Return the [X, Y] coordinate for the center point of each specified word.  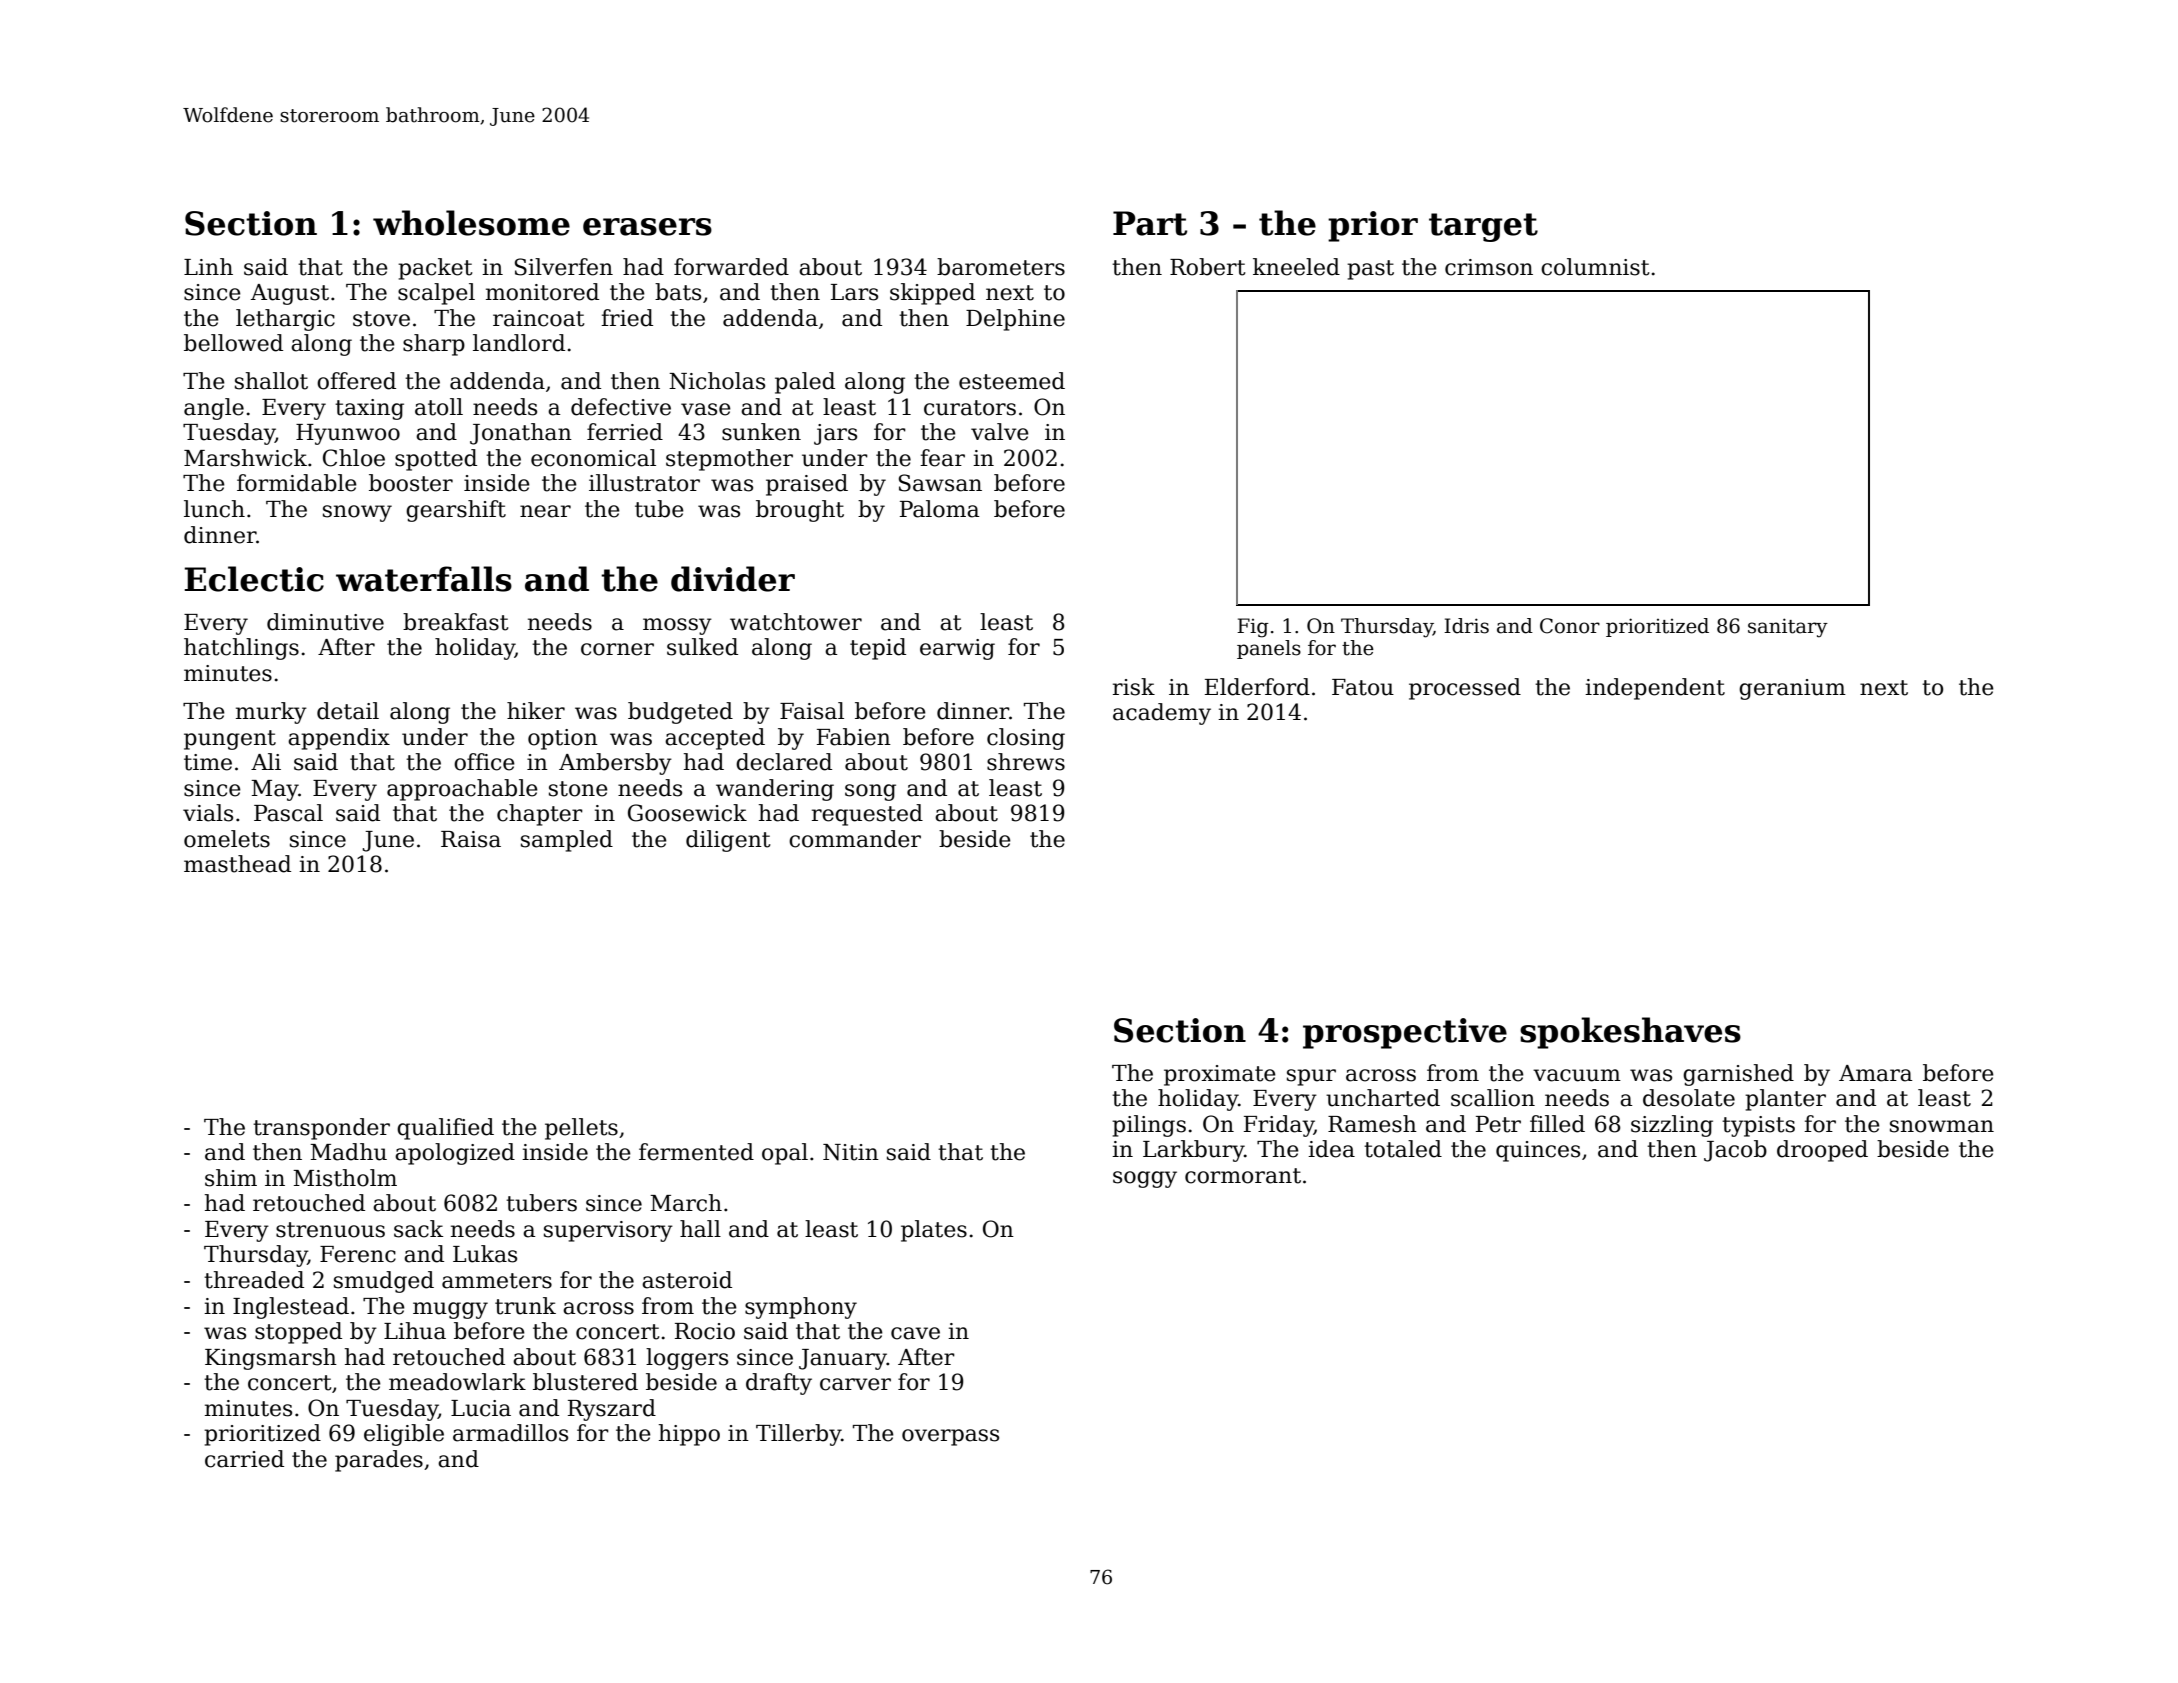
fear [942, 458]
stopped [298, 1333]
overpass [950, 1437]
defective [621, 407]
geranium [1792, 689]
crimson [1489, 267]
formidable [297, 483]
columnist [1595, 267]
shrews [1026, 762]
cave [915, 1333]
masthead [237, 864]
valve [1000, 432]
